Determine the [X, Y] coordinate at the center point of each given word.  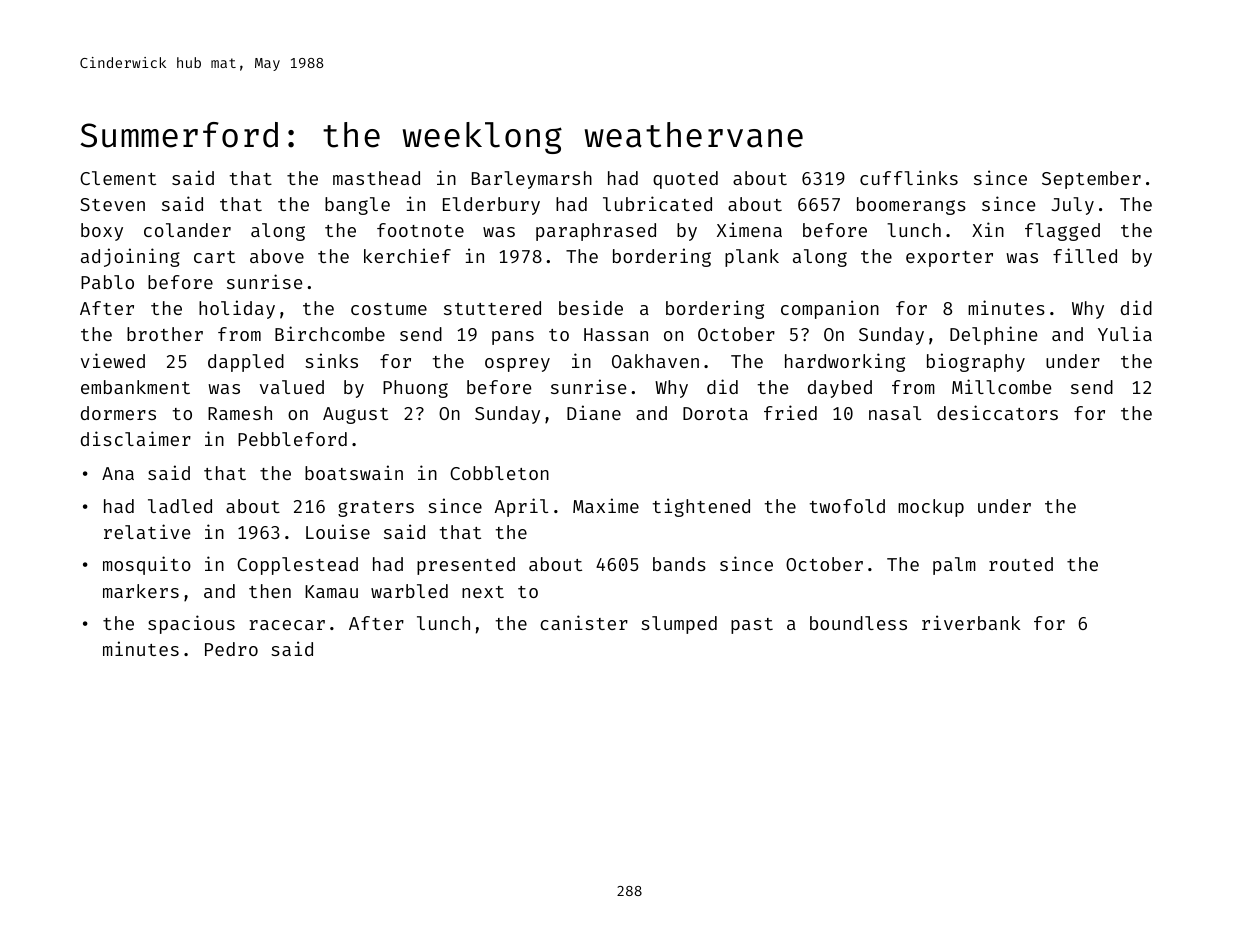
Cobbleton [499, 473]
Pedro [231, 649]
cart [214, 257]
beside [591, 307]
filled [1085, 255]
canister [584, 622]
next [483, 592]
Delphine [993, 335]
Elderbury [491, 206]
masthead [376, 178]
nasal [895, 413]
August [355, 415]
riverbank [971, 622]
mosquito [147, 565]
